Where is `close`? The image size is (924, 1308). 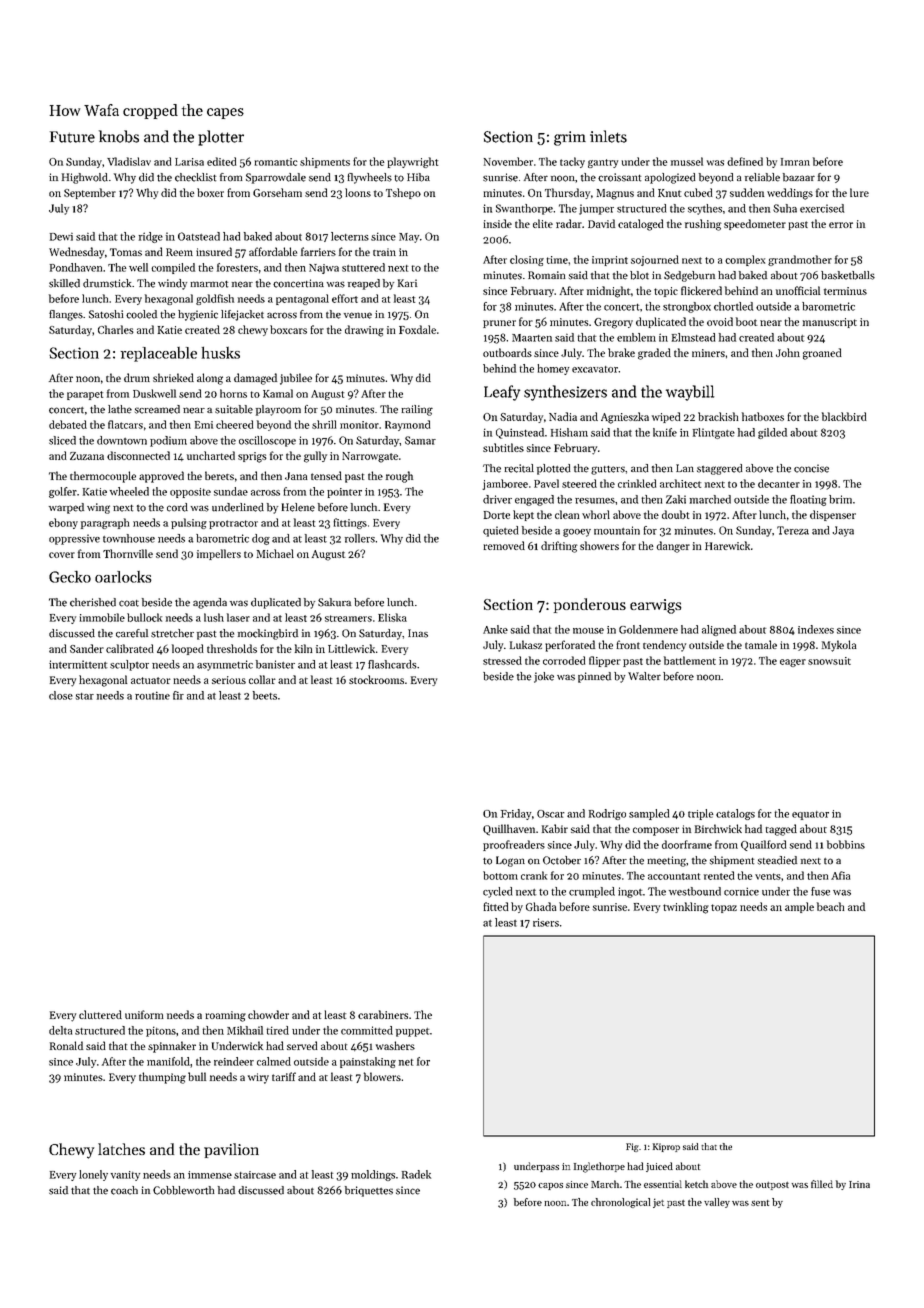
close is located at coordinates (61, 695).
